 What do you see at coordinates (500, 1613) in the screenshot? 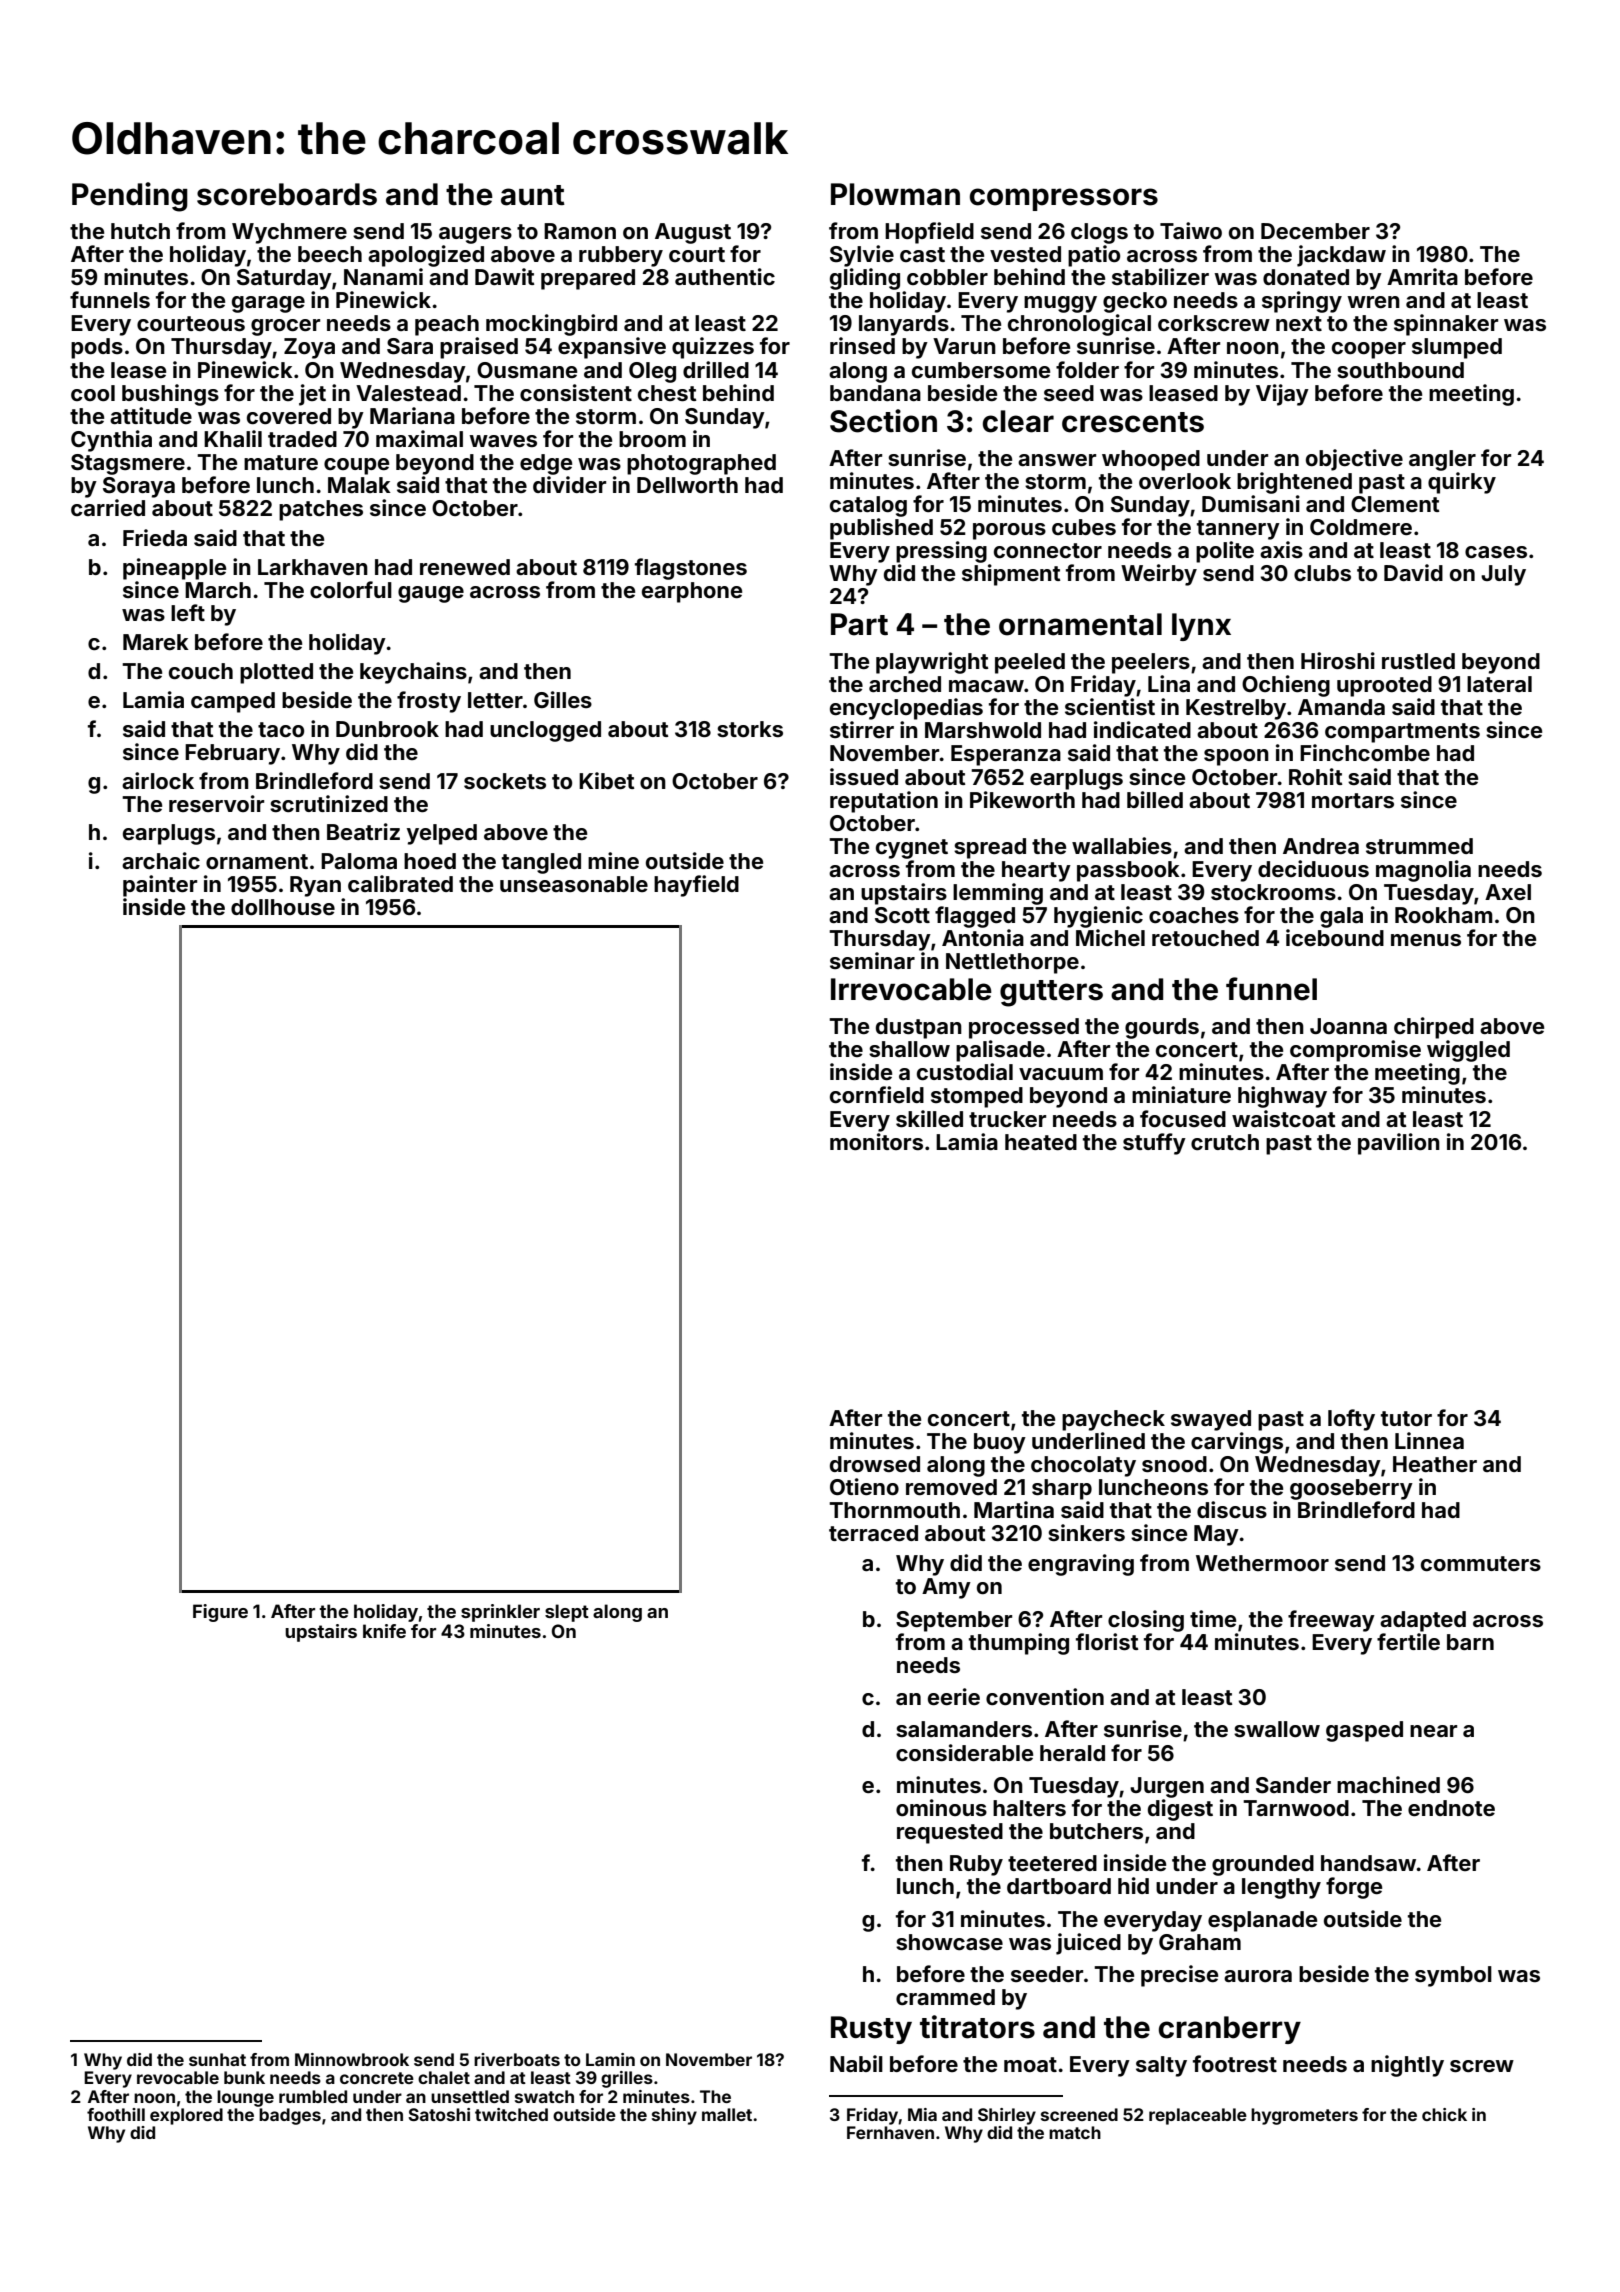
I see `sprinkler` at bounding box center [500, 1613].
